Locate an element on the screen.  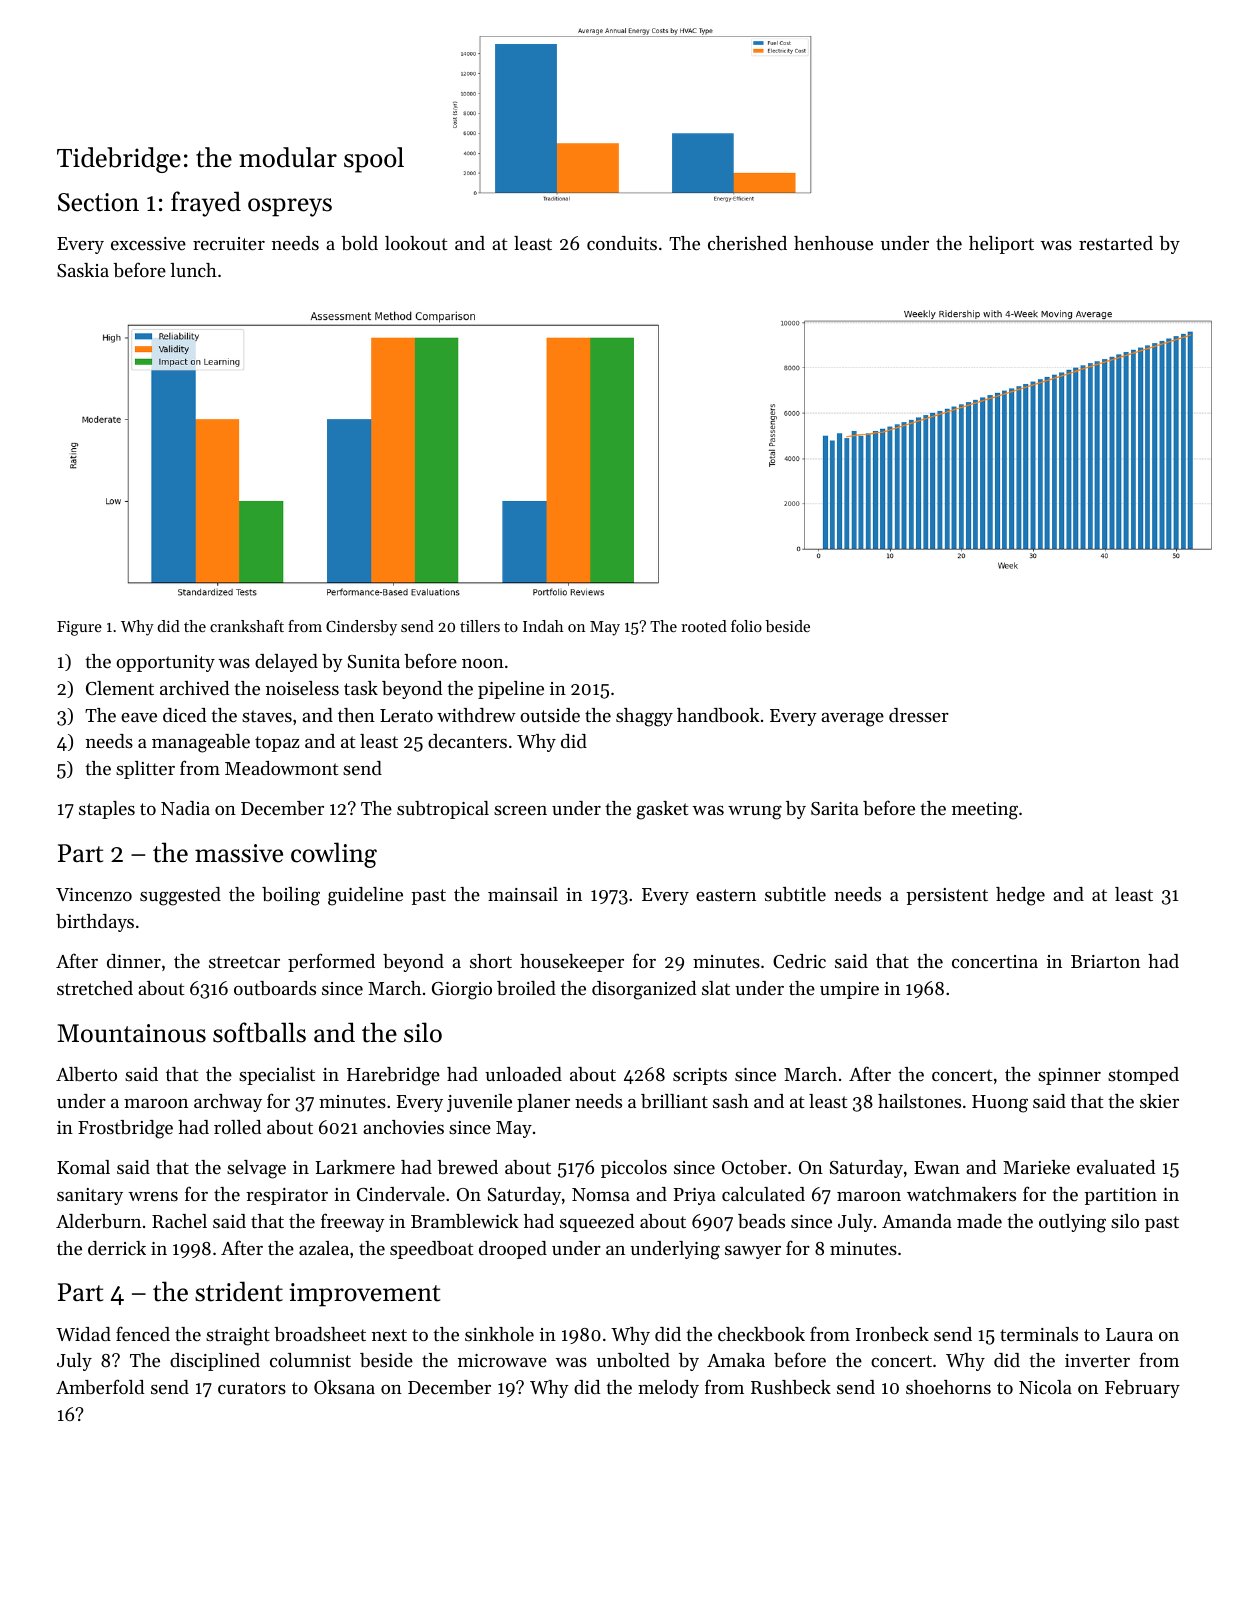
eastern is located at coordinates (726, 895).
